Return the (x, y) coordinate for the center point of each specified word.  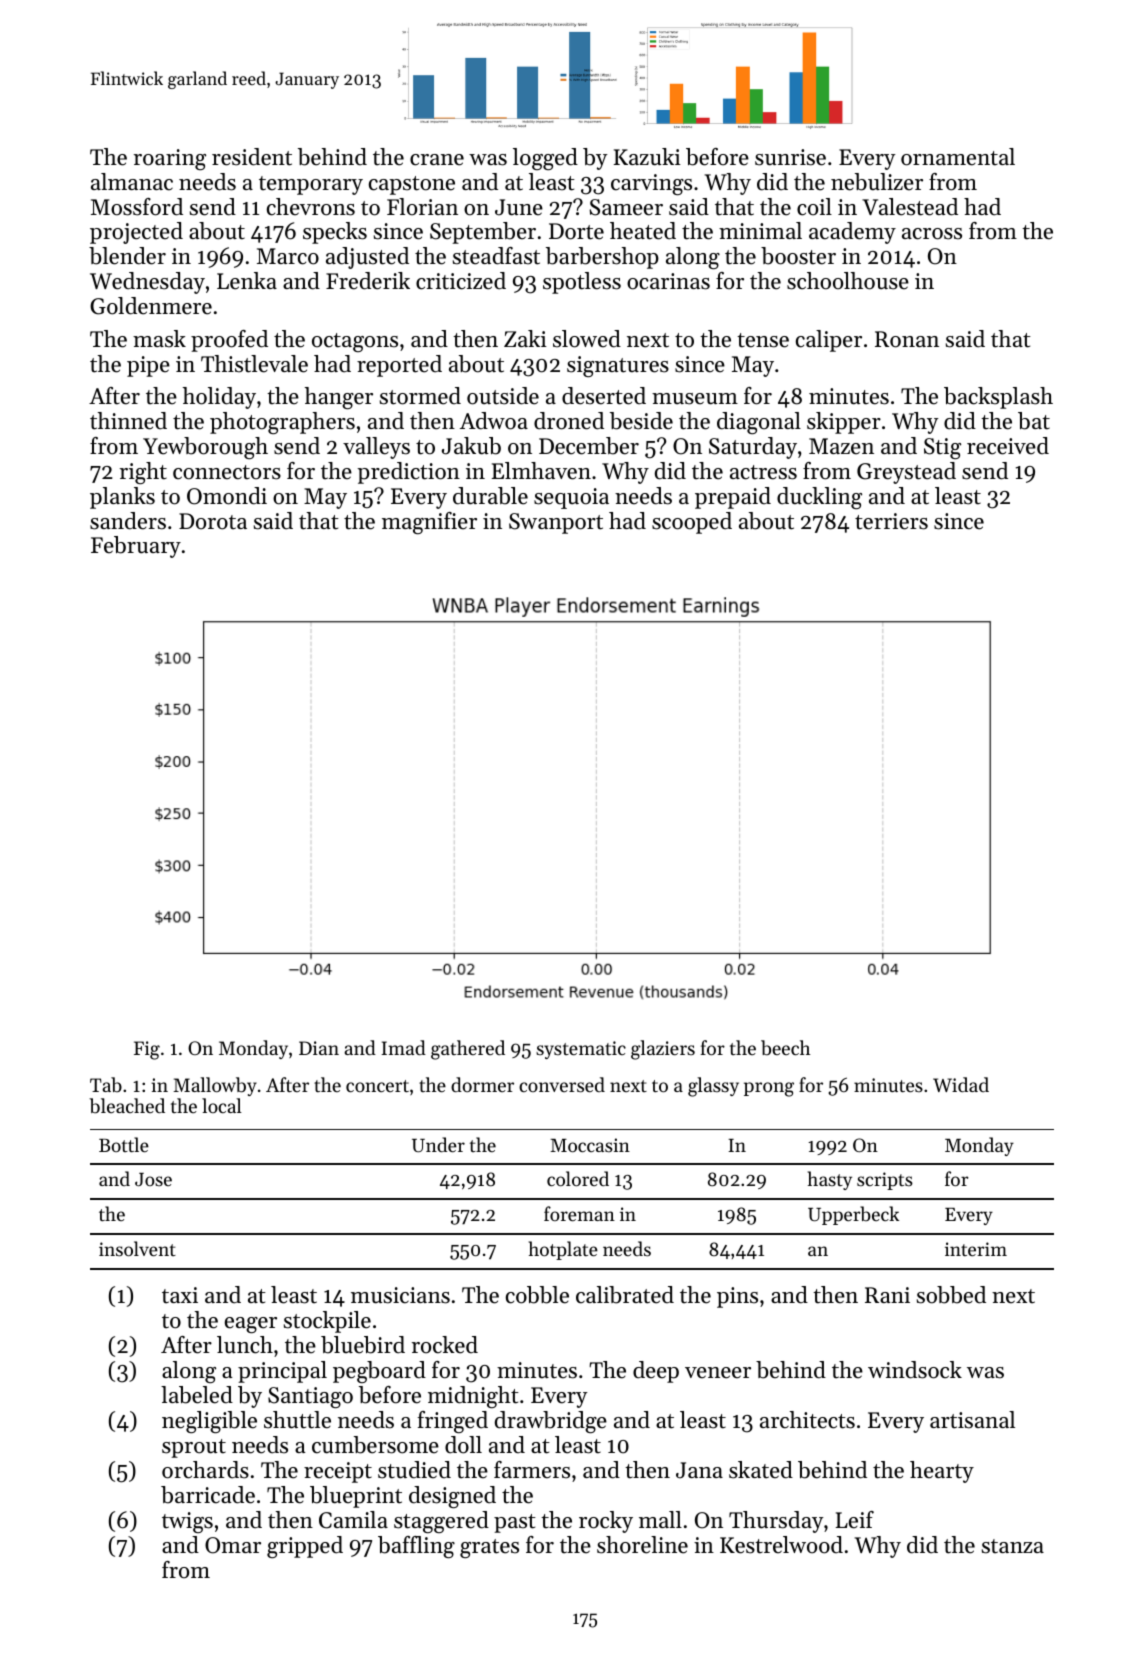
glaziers (663, 1050)
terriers (891, 521)
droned (569, 421)
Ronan (907, 339)
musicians (400, 1295)
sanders (128, 521)
